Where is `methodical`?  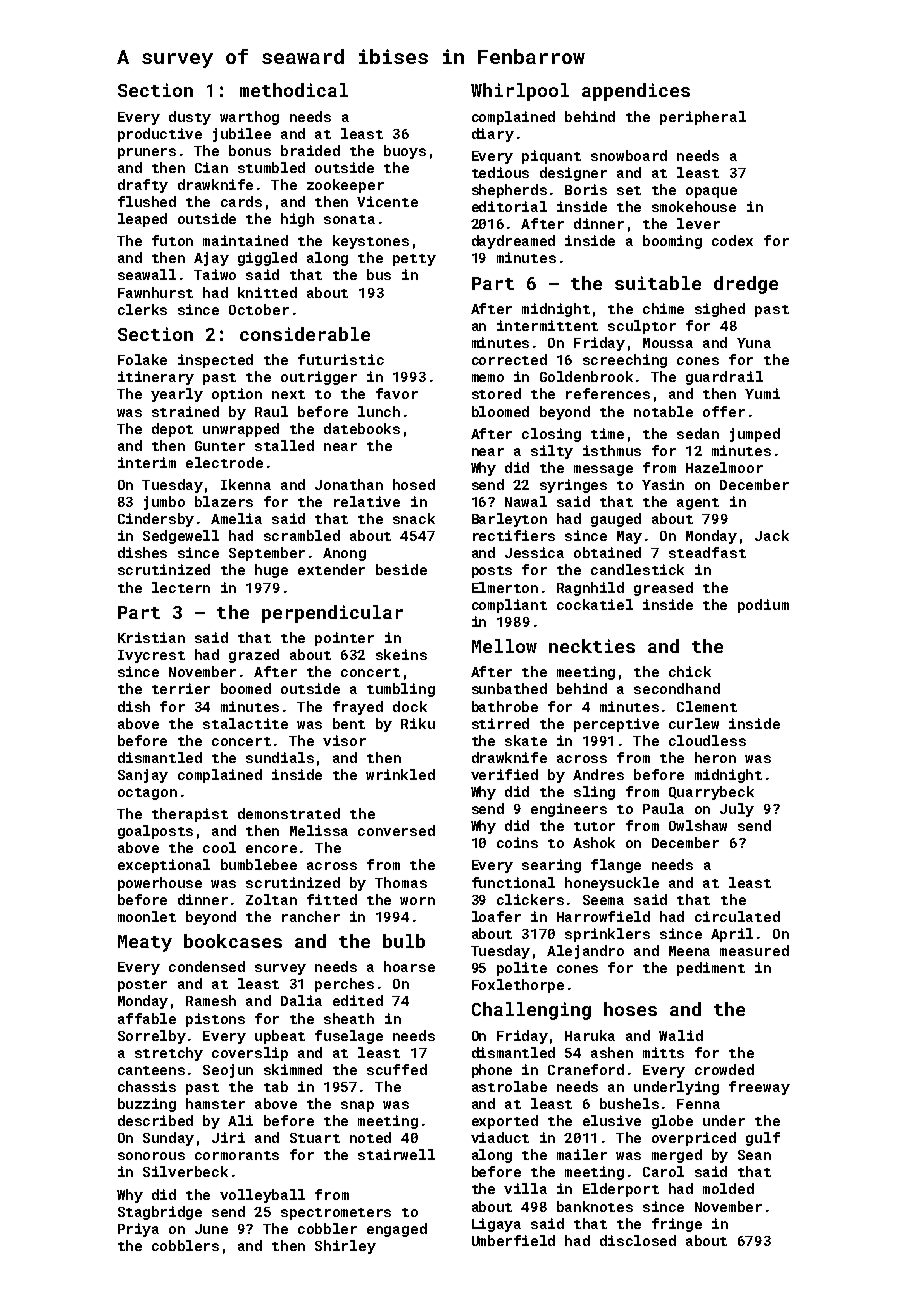 methodical is located at coordinates (294, 90).
